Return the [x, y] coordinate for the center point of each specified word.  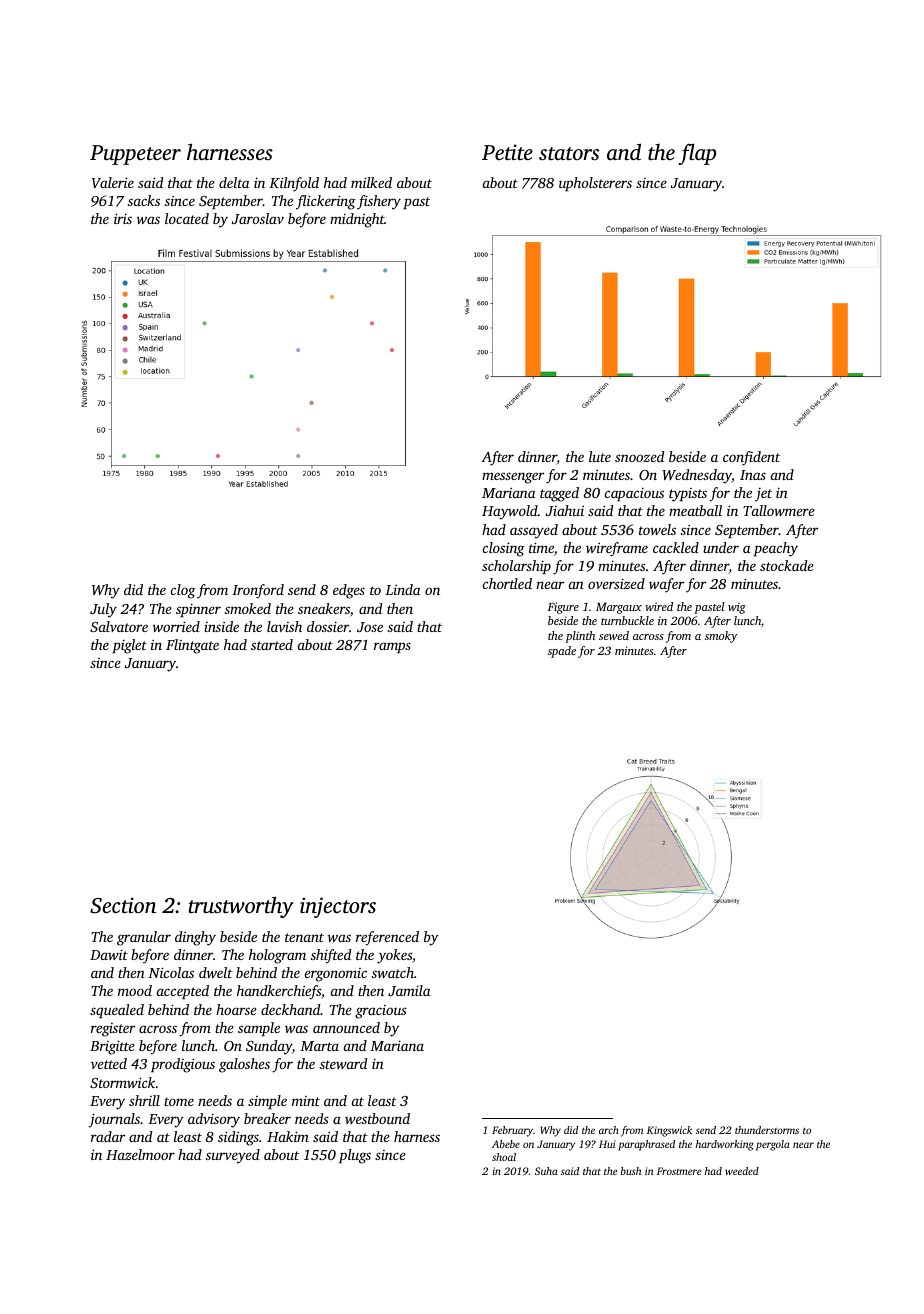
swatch [393, 972]
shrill [144, 1100]
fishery [379, 202]
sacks [144, 200]
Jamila [409, 990]
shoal [504, 1157]
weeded [742, 1171]
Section [123, 905]
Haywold [510, 512]
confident [751, 458]
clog [183, 591]
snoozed [639, 456]
